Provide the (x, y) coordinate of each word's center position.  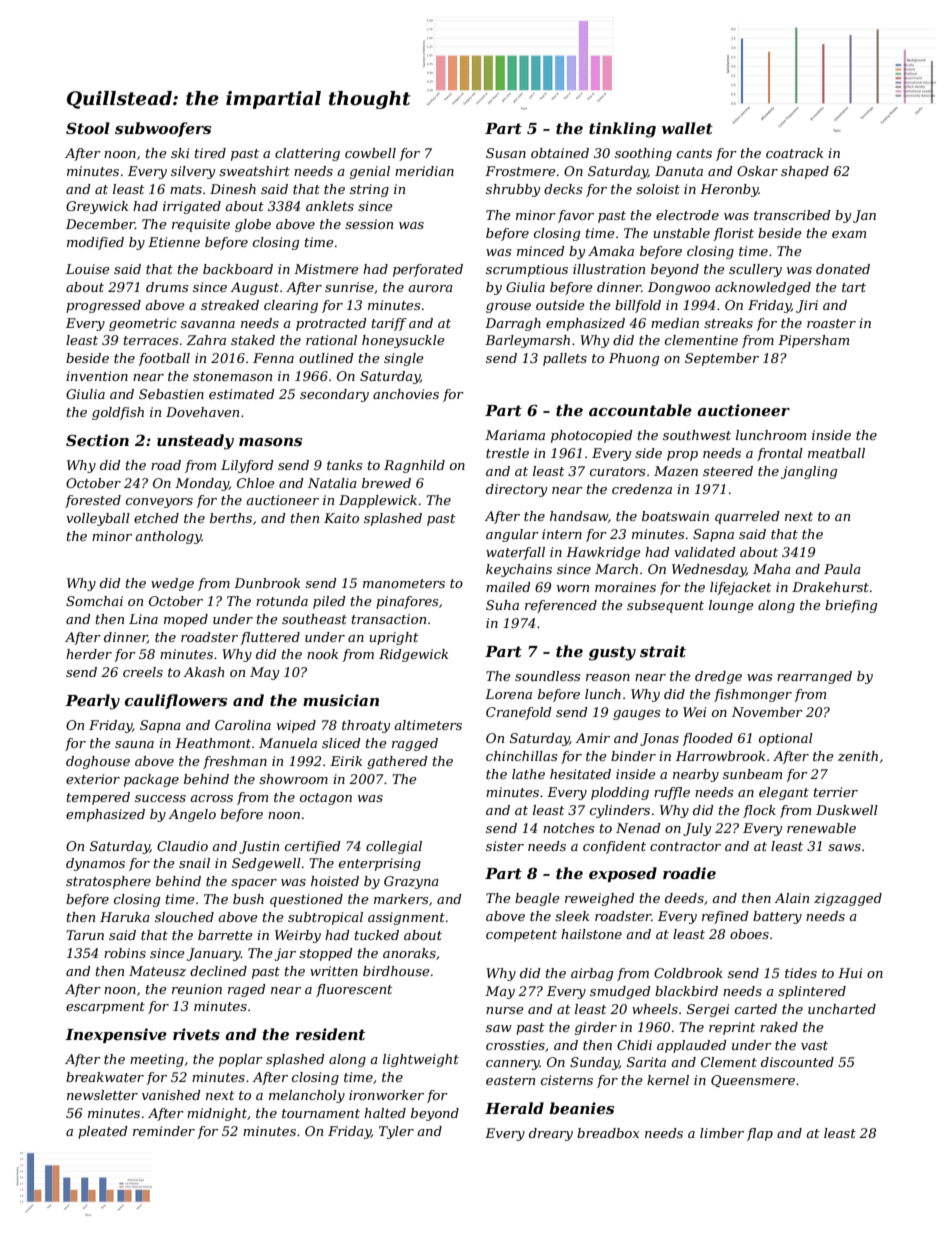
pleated (103, 1132)
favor (576, 216)
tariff (389, 324)
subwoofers (163, 129)
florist (733, 234)
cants (694, 153)
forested (93, 501)
